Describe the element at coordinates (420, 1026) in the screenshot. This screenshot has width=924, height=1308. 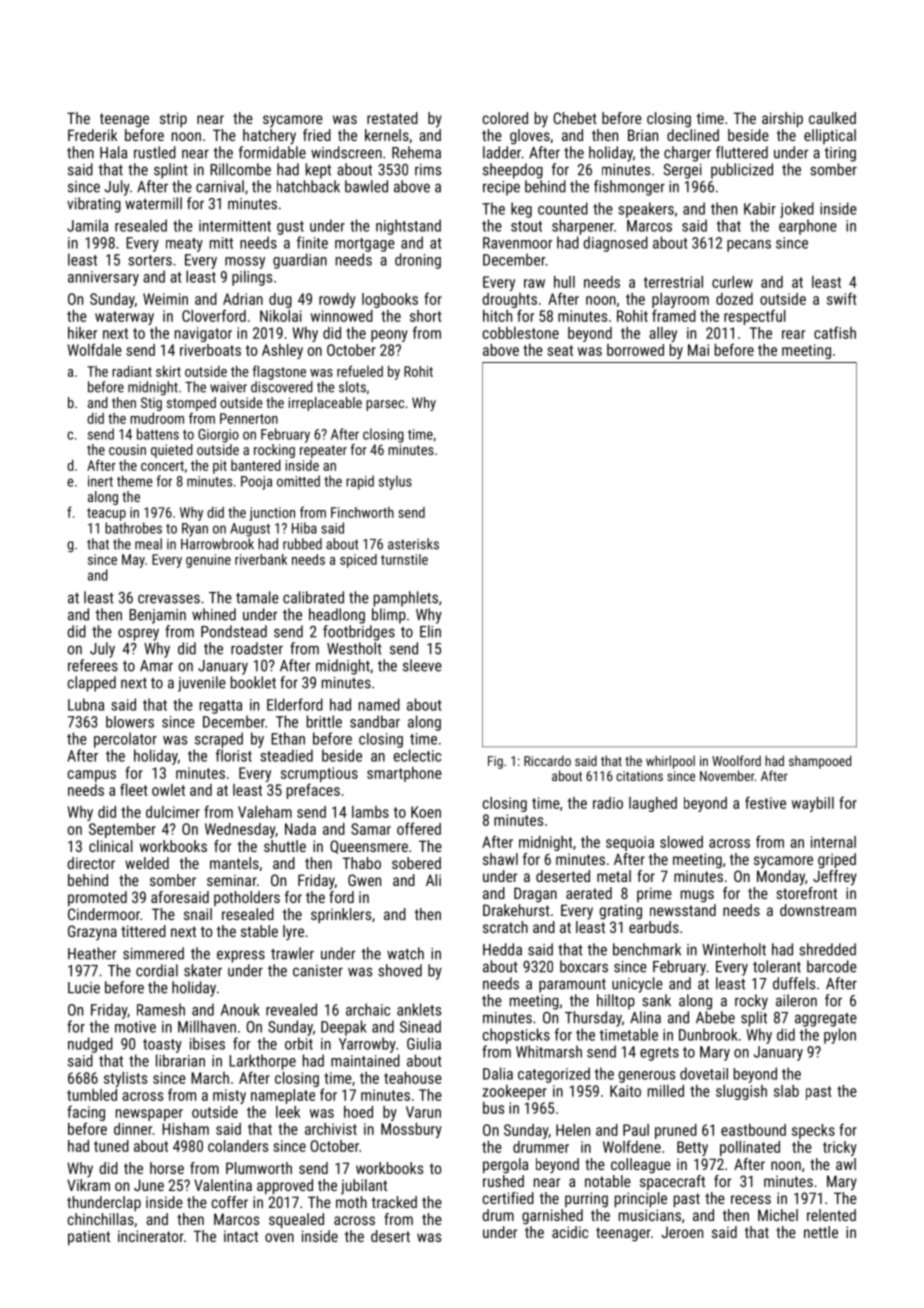
I see `Sinead` at that location.
